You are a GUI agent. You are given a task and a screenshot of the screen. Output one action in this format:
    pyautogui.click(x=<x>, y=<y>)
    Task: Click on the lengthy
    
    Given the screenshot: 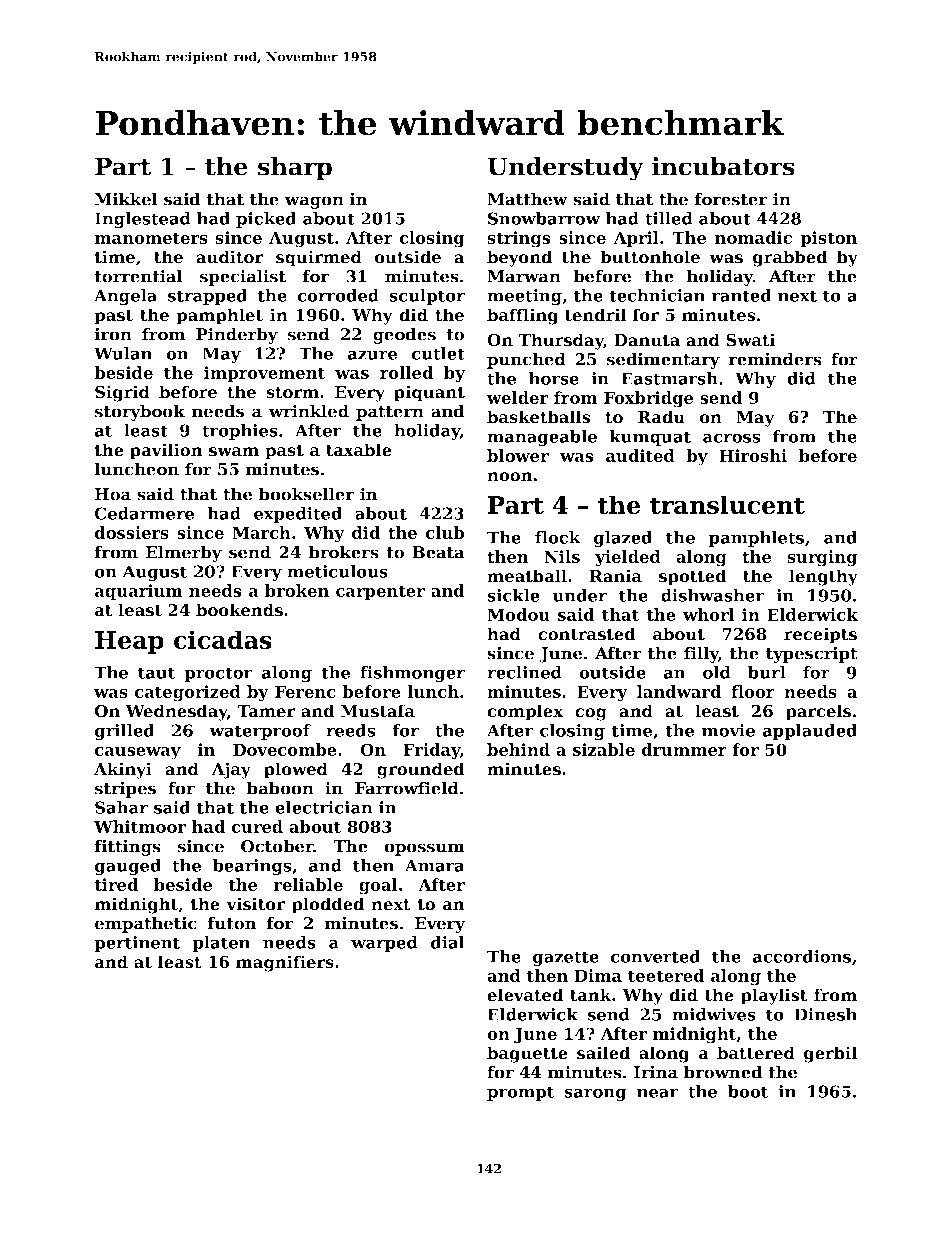 What is the action you would take?
    pyautogui.click(x=823, y=577)
